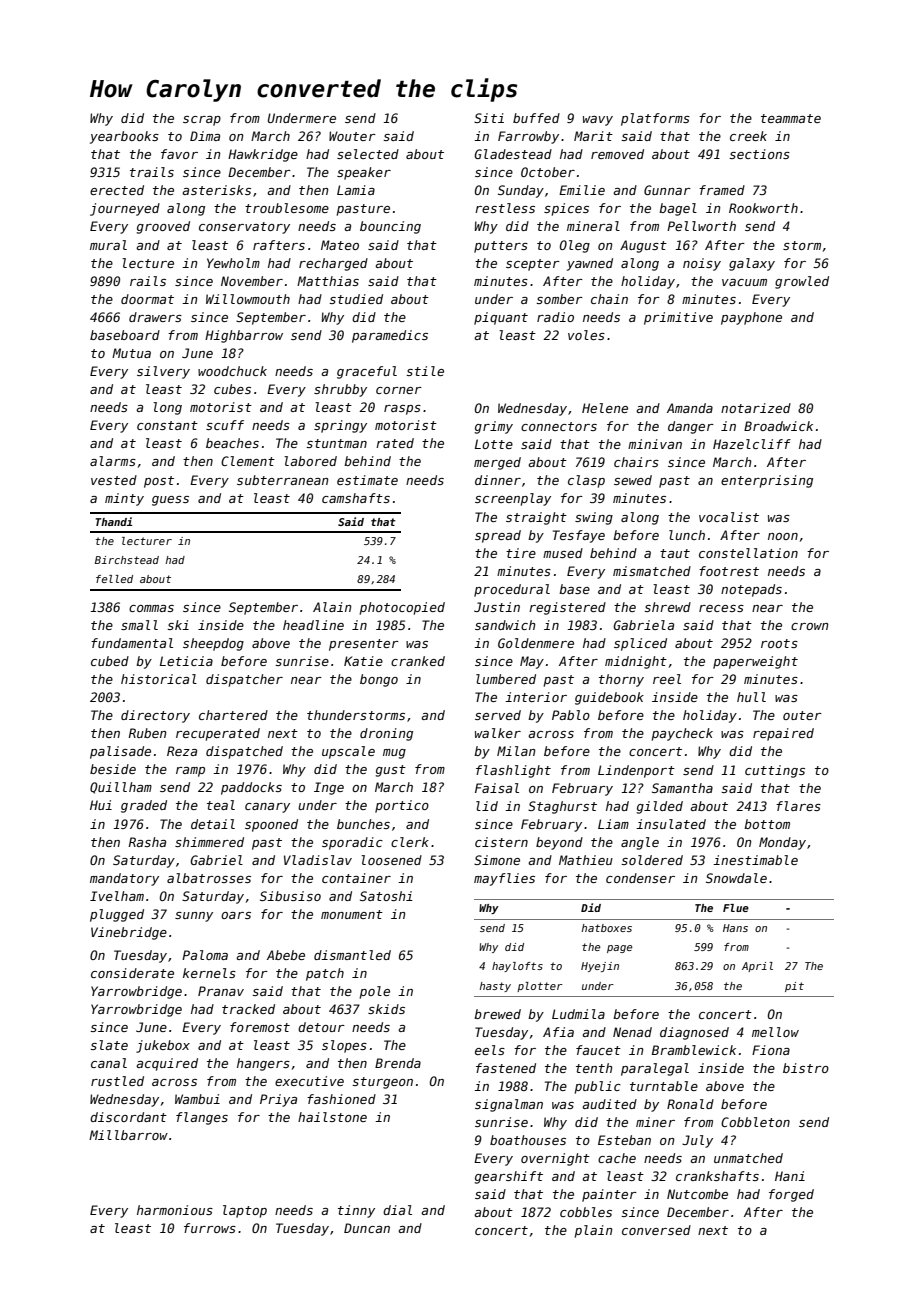 Image resolution: width=924 pixels, height=1308 pixels. I want to click on removed, so click(617, 154).
